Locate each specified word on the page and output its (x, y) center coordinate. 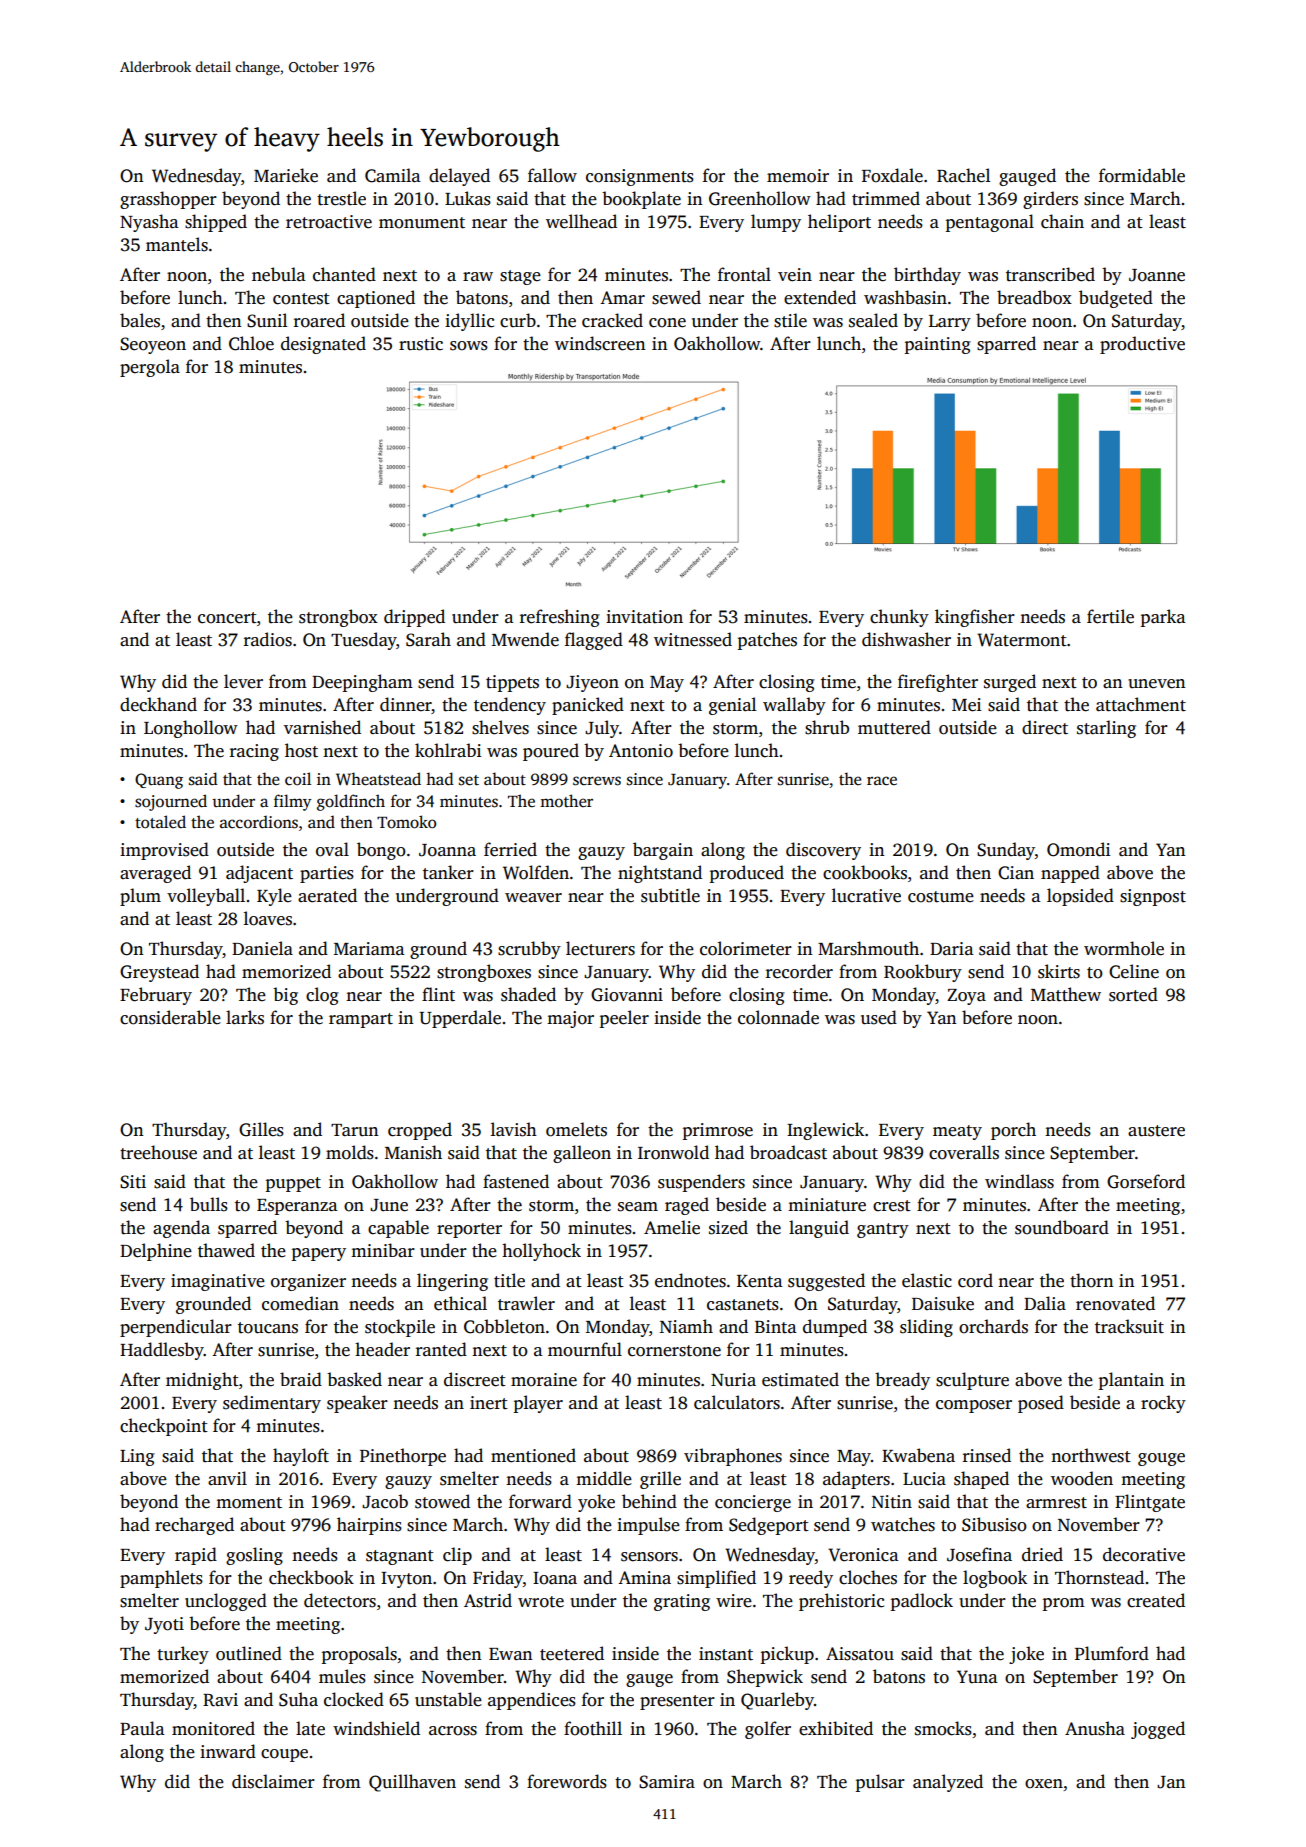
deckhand (158, 704)
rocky (1163, 1404)
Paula (142, 1728)
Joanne (1157, 275)
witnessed (693, 639)
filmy (293, 802)
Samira (667, 1782)
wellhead (581, 221)
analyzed (948, 1783)
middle (604, 1478)
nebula (279, 274)
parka (1163, 618)
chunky (899, 618)
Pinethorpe (403, 1457)
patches (767, 641)
